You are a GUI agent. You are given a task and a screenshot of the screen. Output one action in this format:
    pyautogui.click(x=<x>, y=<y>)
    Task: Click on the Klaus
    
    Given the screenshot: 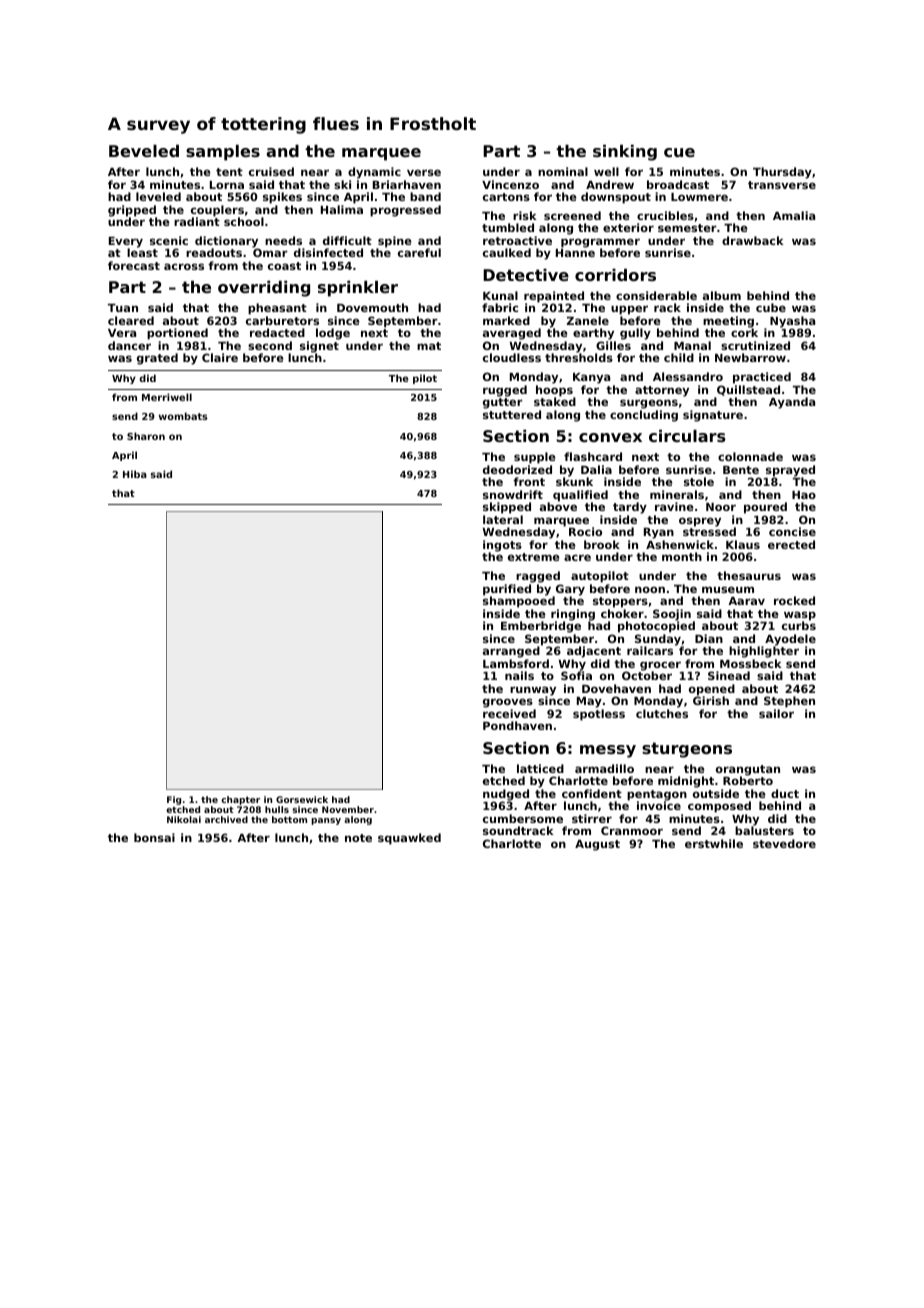 What is the action you would take?
    pyautogui.click(x=743, y=544)
